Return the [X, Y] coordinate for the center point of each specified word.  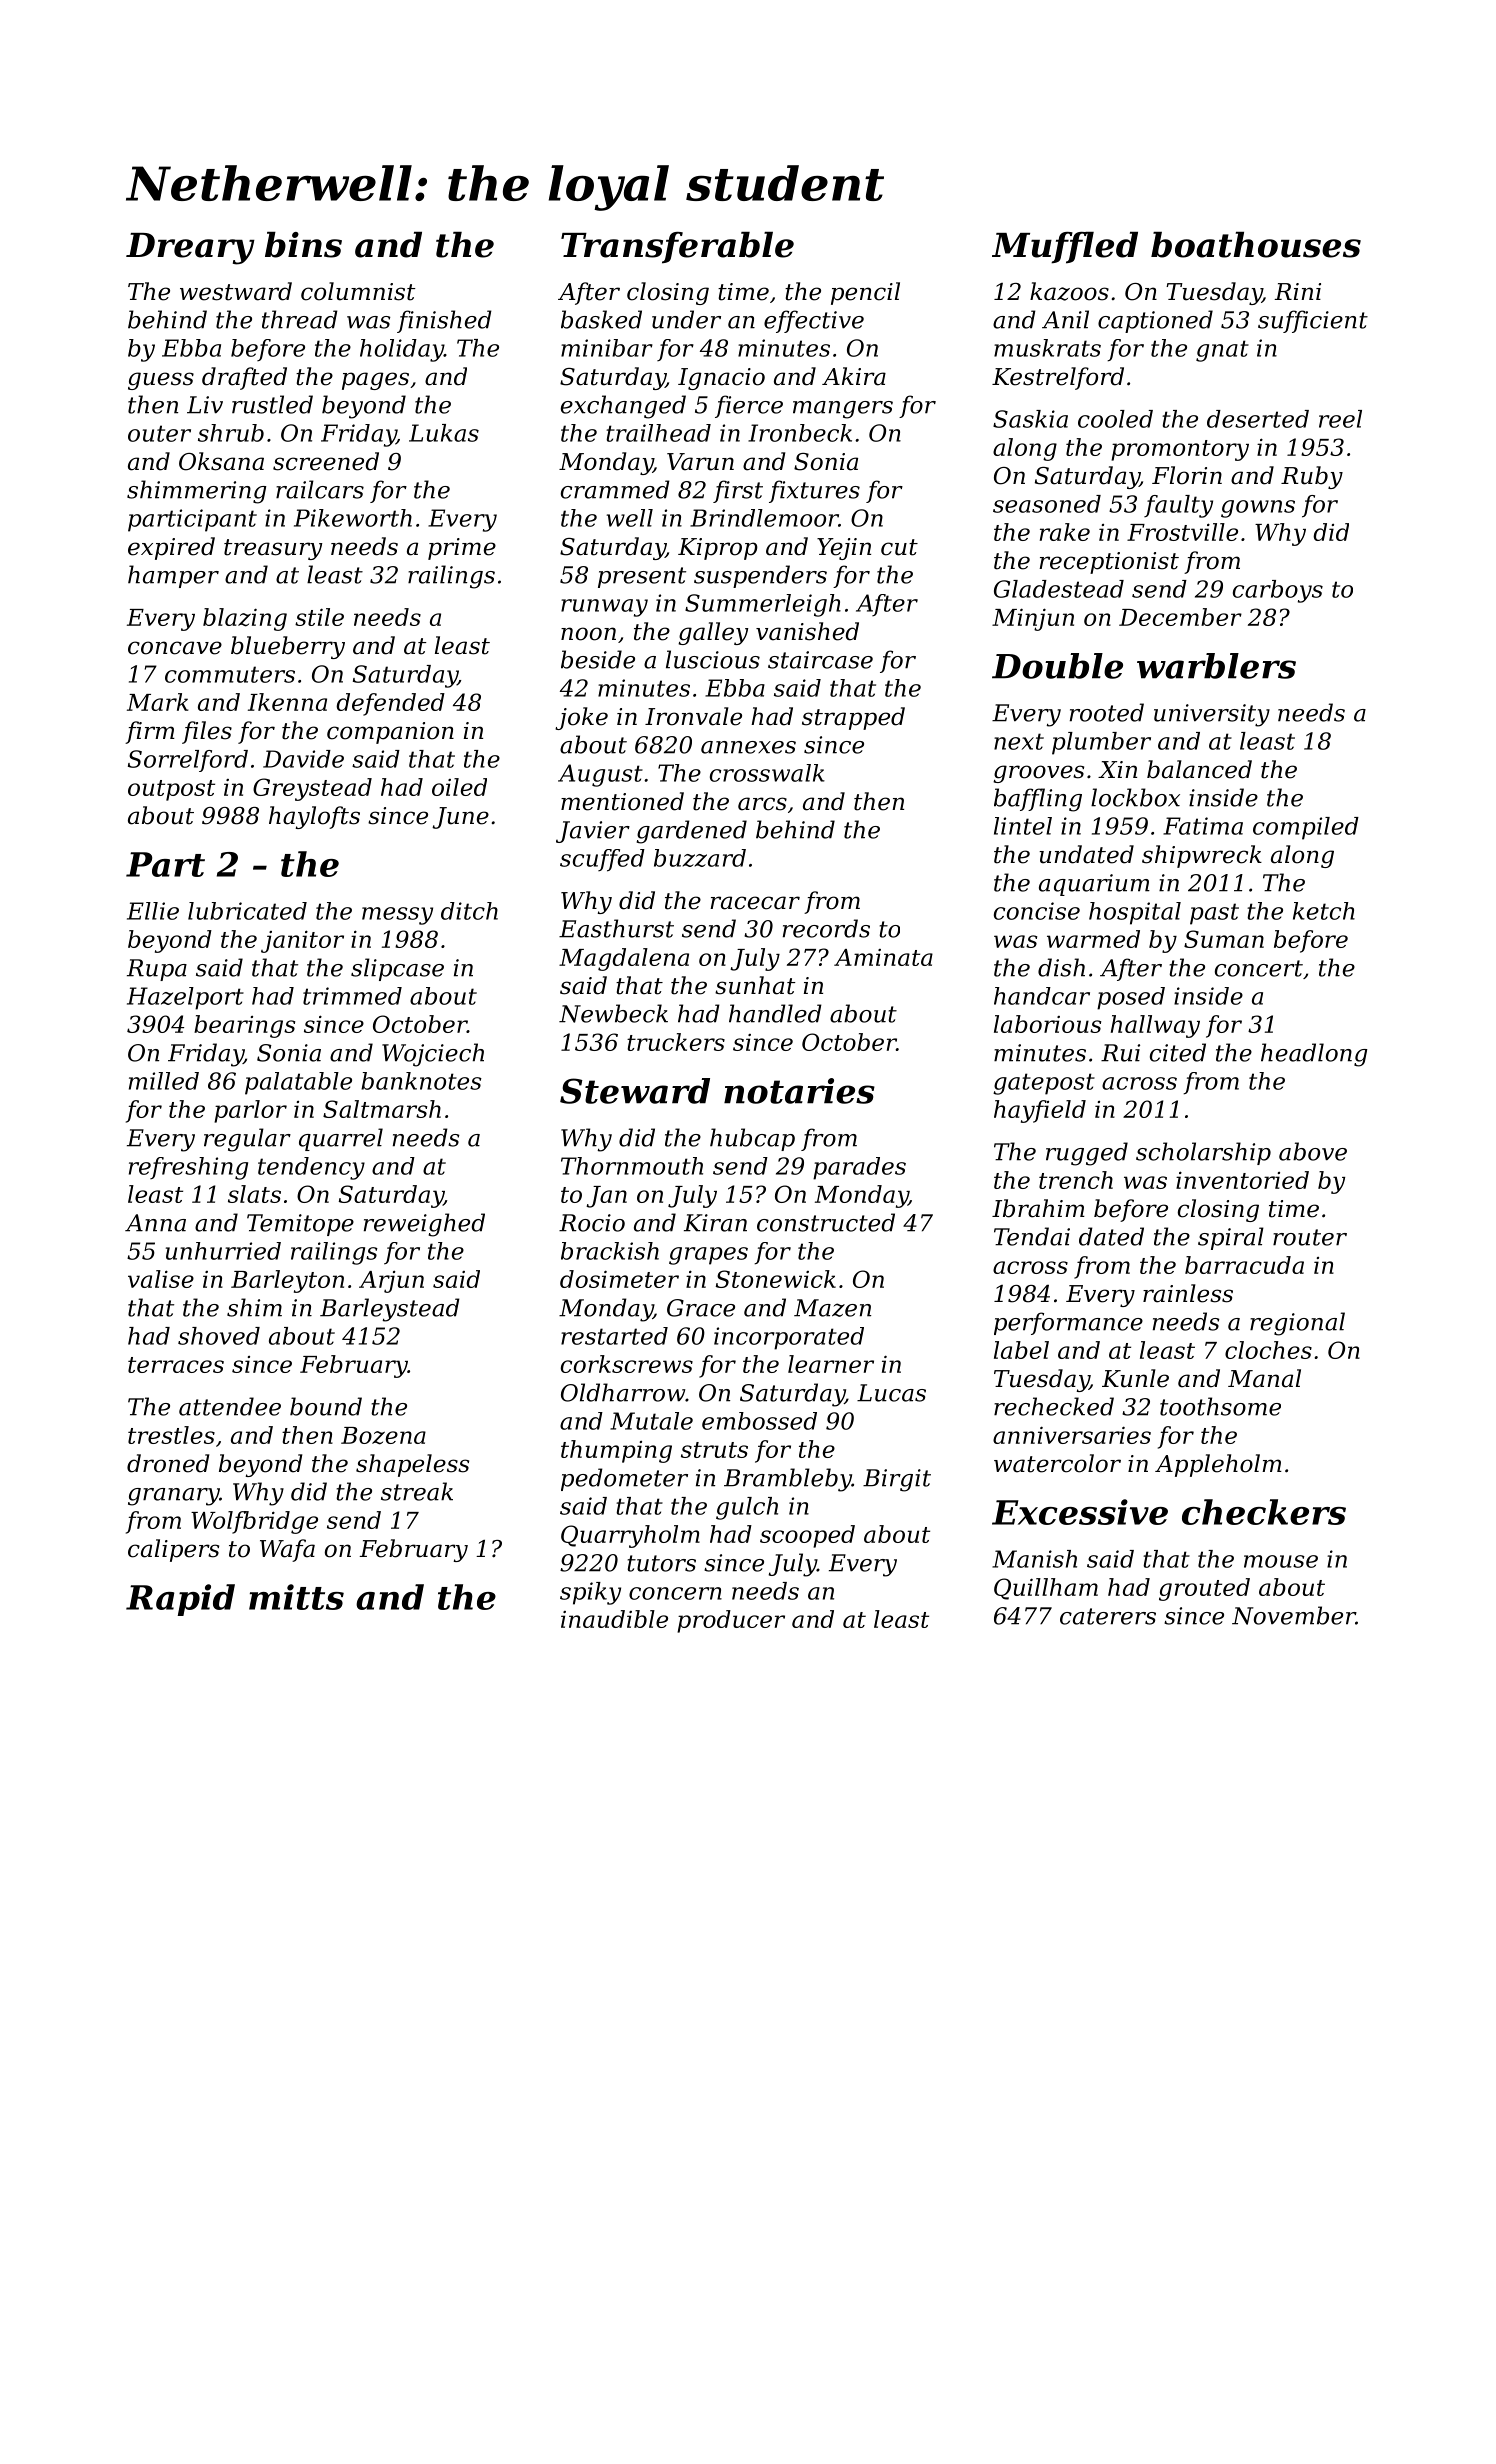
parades [859, 1168]
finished [444, 321]
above [1313, 1151]
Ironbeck [800, 433]
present [642, 577]
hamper [173, 576]
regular [247, 1140]
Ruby [1312, 477]
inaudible [614, 1619]
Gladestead [1059, 589]
